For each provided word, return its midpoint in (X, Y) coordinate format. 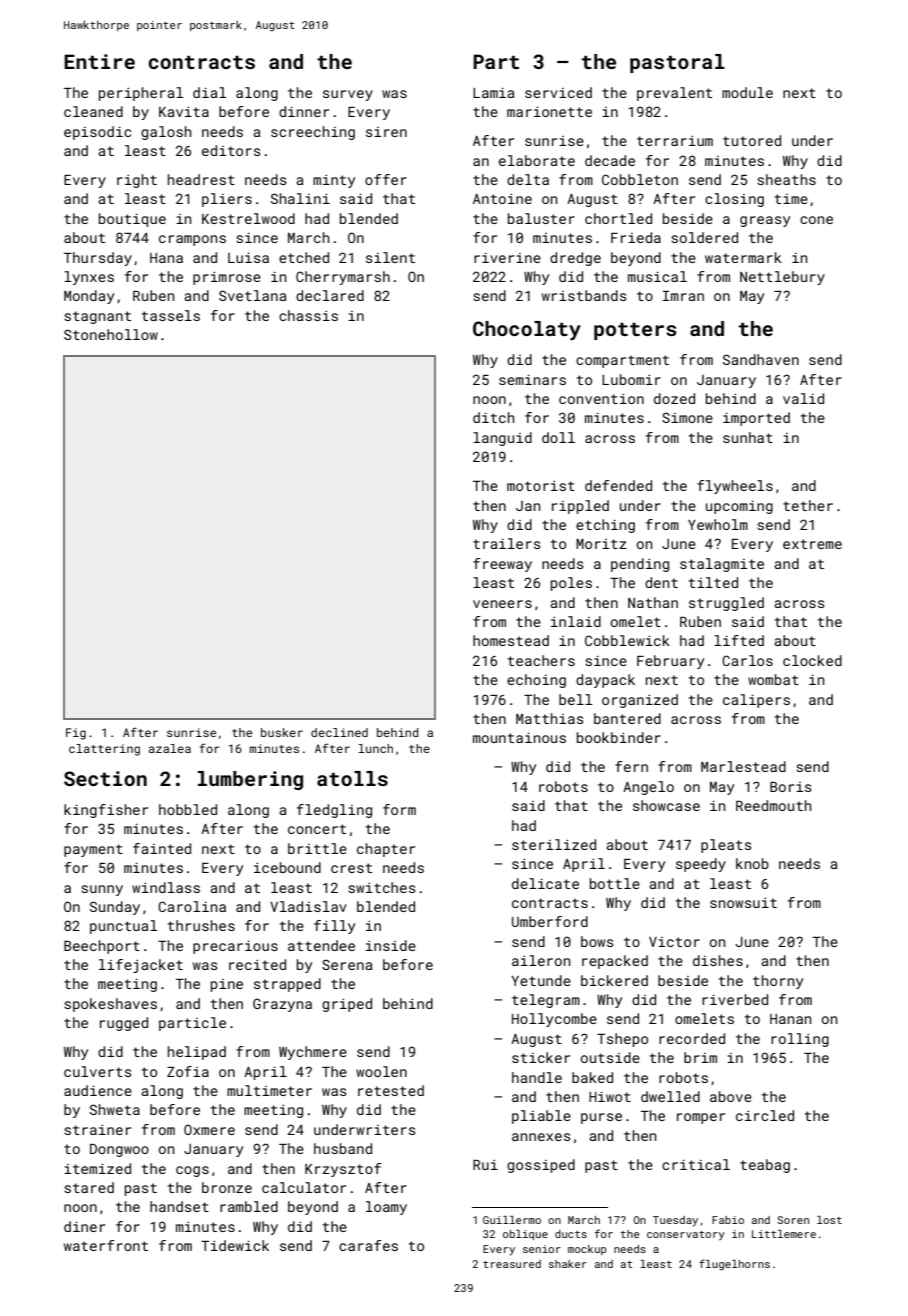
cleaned (93, 111)
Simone (687, 417)
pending (640, 565)
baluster (541, 218)
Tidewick (235, 1245)
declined (339, 732)
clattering (104, 750)
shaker (568, 1264)
